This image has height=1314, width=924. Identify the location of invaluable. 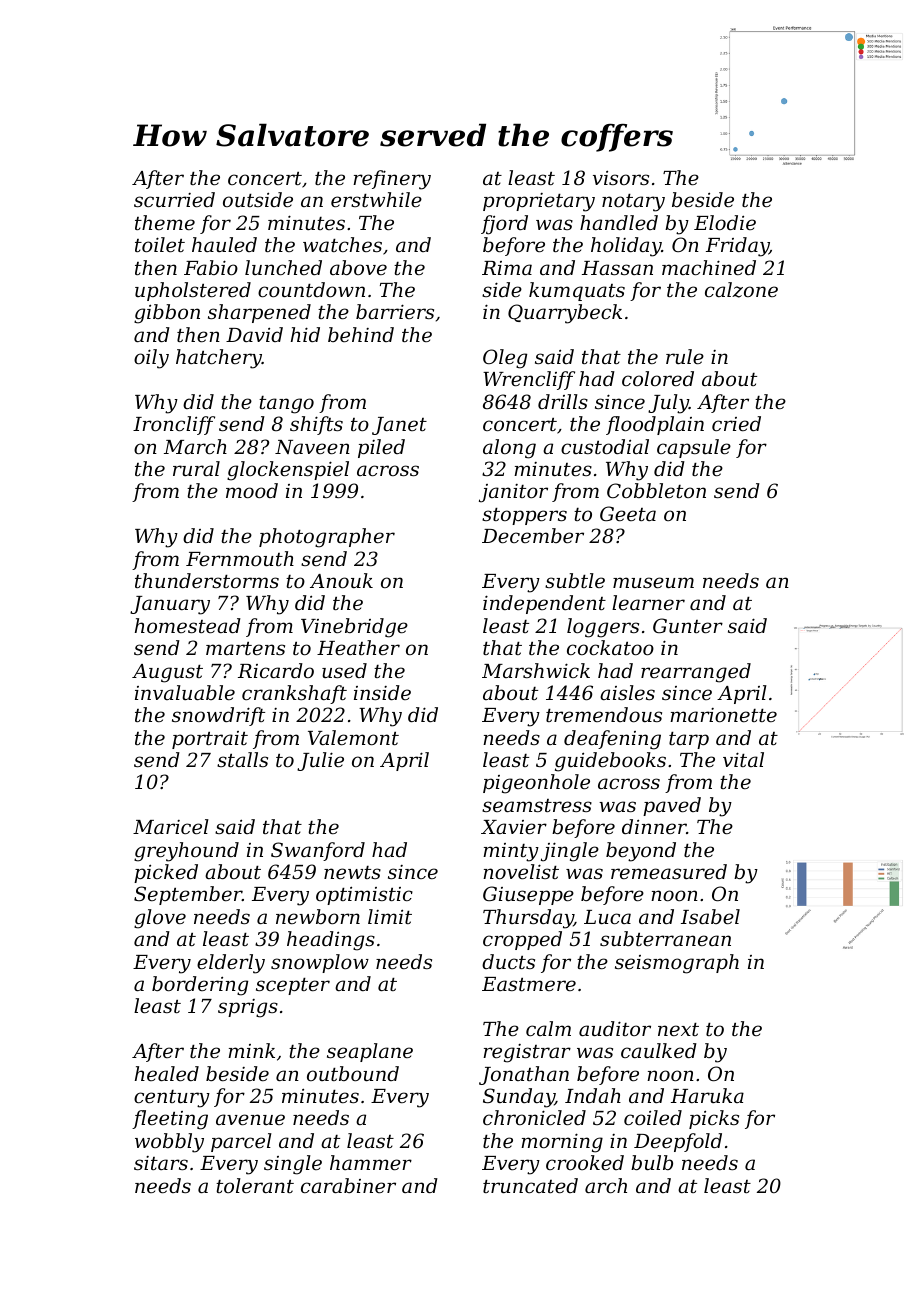
(185, 692).
